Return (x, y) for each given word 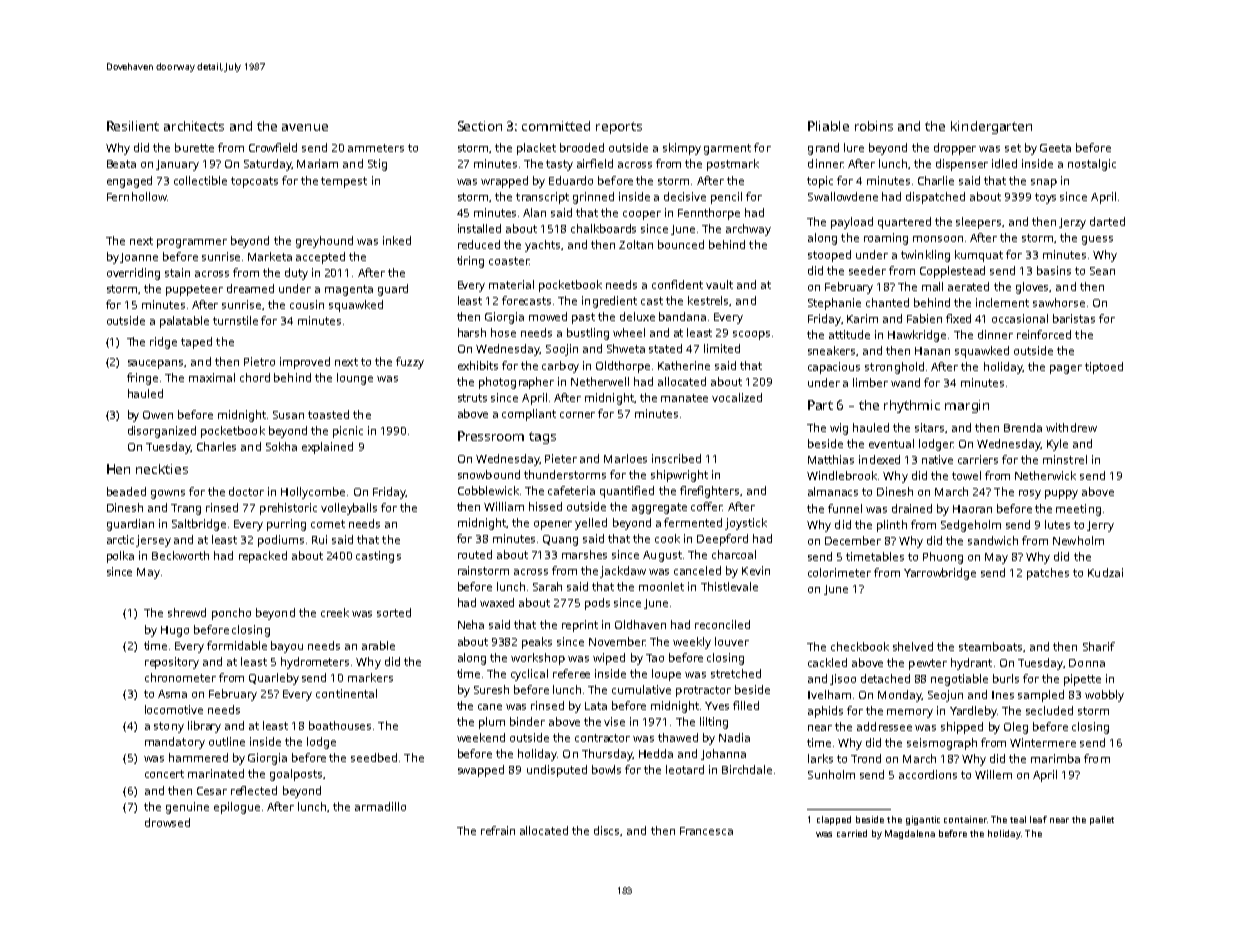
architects (194, 126)
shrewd (187, 612)
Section (480, 126)
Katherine (684, 365)
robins (874, 126)
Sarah (547, 586)
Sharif (1099, 646)
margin (967, 406)
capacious (834, 368)
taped (196, 343)
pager (1066, 369)
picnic (348, 432)
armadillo (380, 806)
